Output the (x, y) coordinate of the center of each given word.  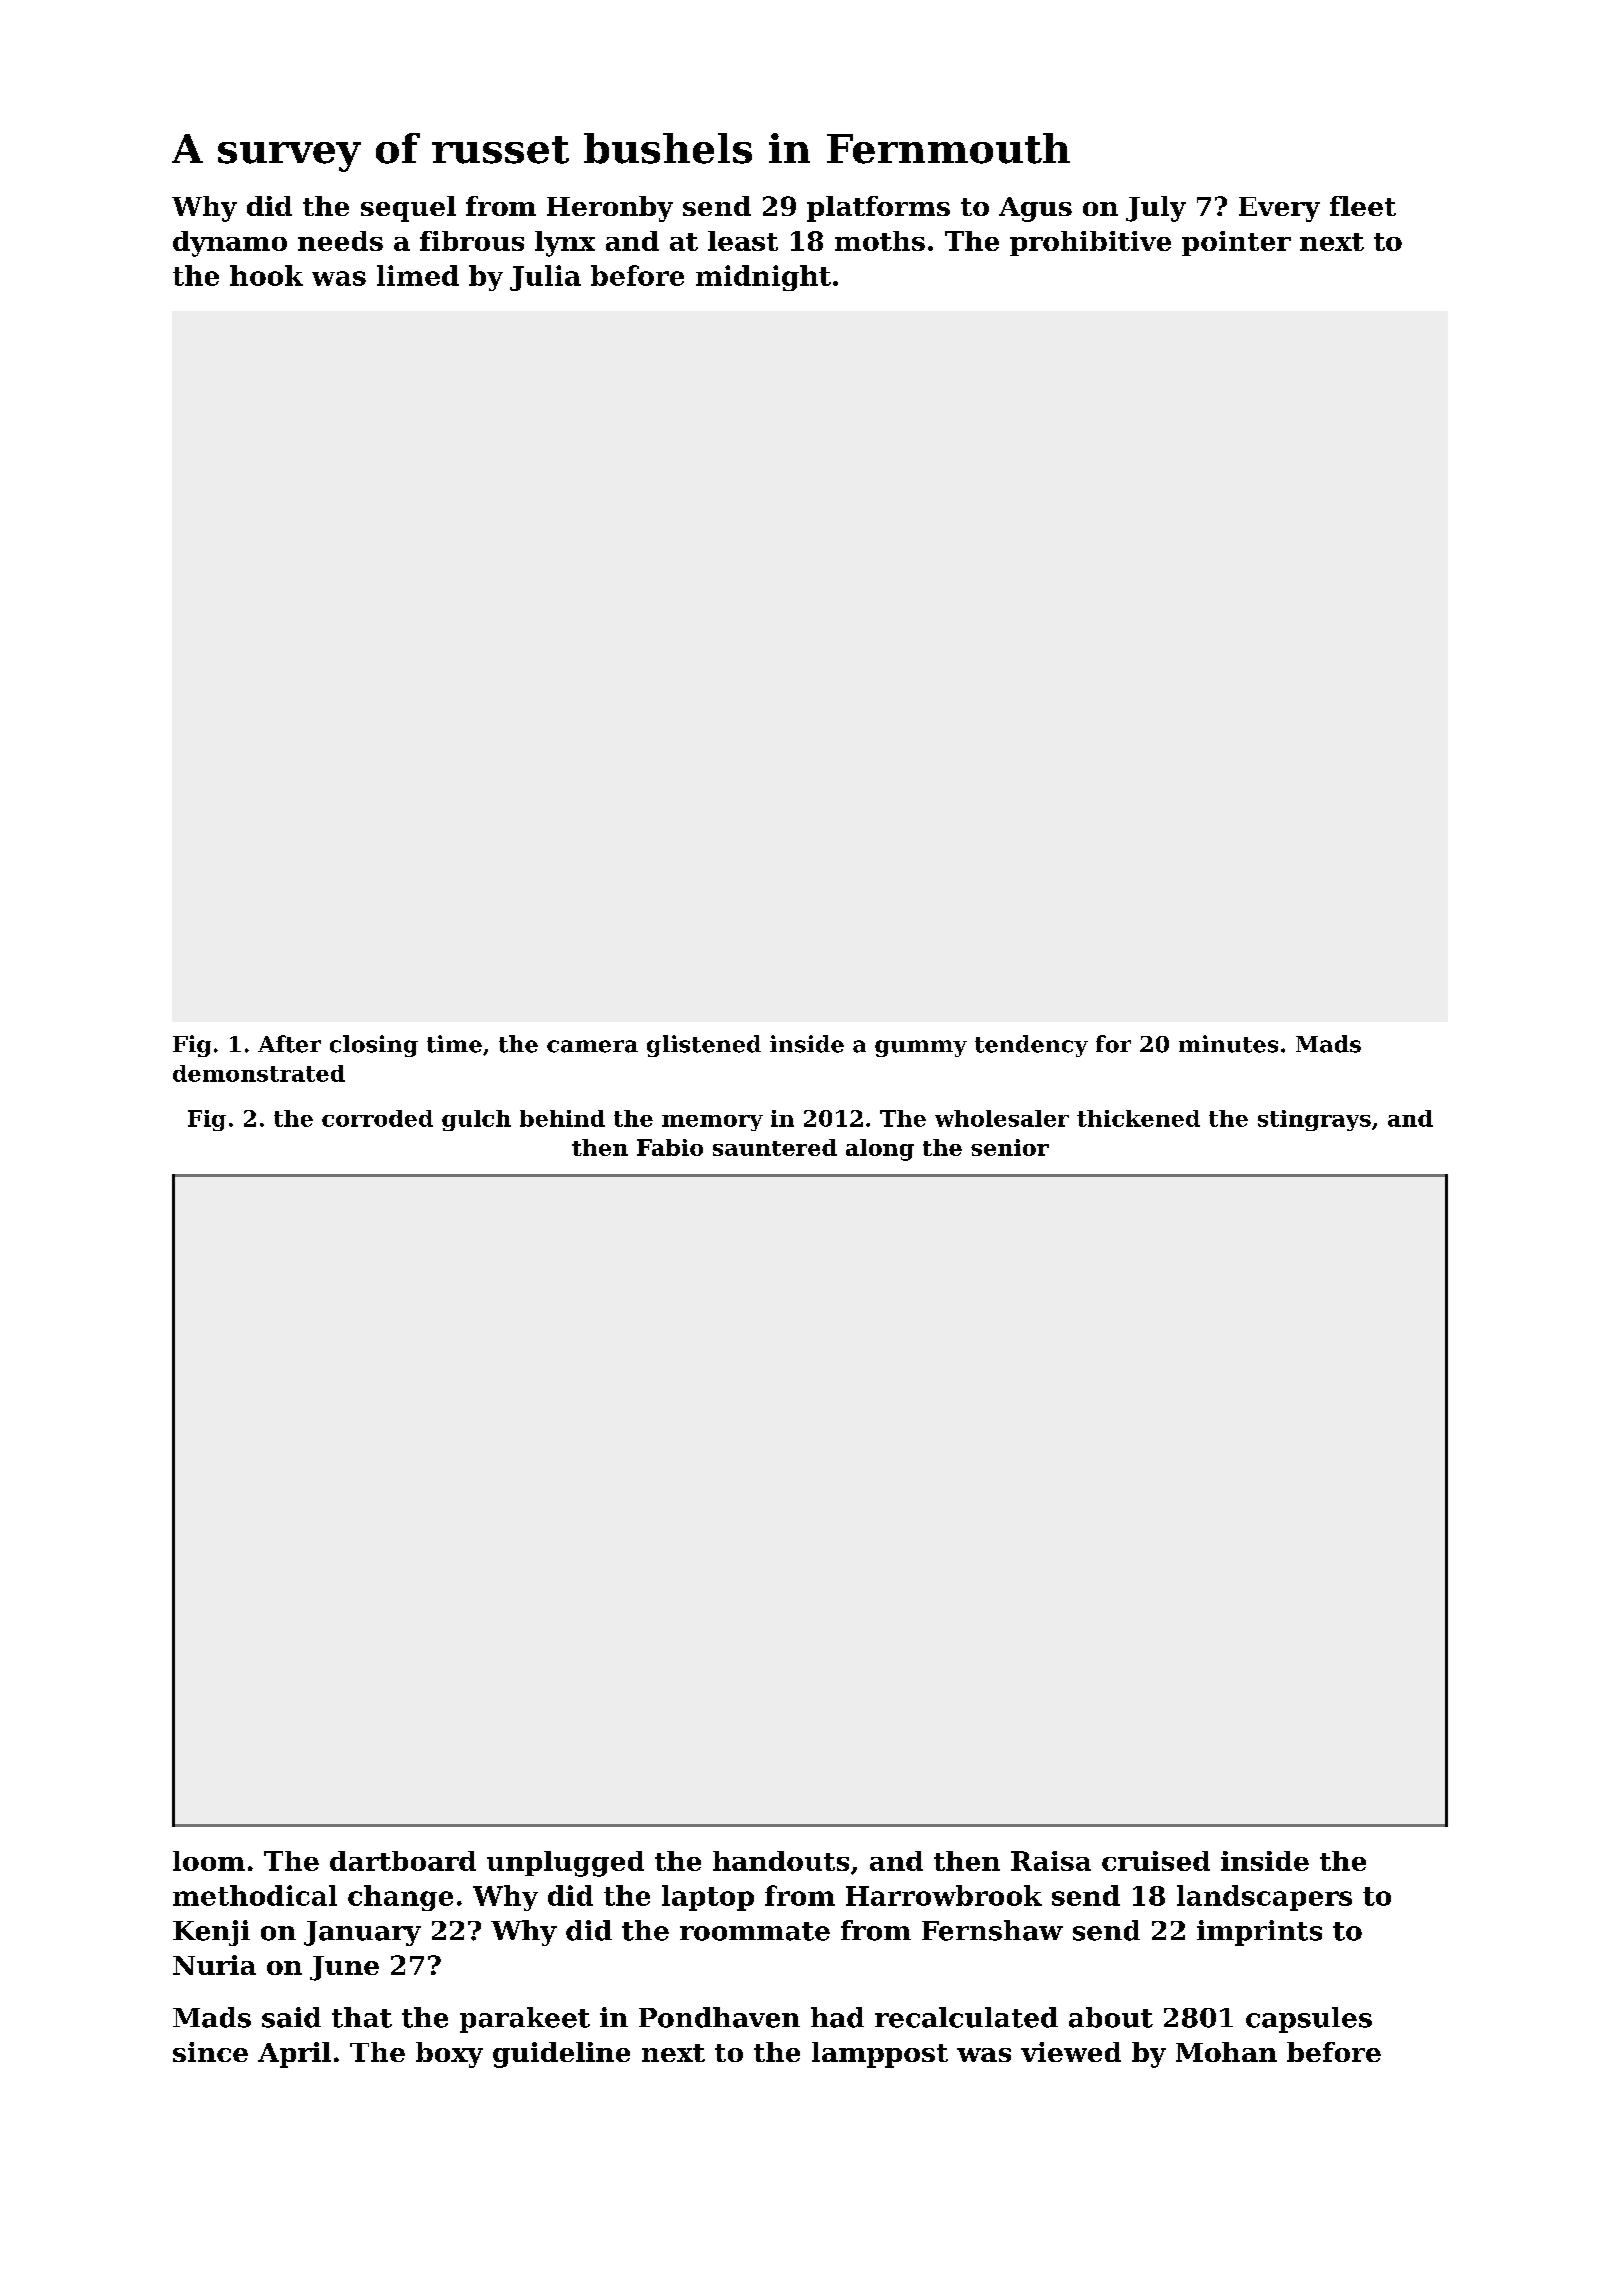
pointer (1236, 243)
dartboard (403, 1861)
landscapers (1264, 1898)
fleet (1363, 206)
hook (266, 275)
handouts (781, 1861)
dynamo (230, 244)
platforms (878, 209)
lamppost (880, 2055)
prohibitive (1090, 243)
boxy (449, 2055)
